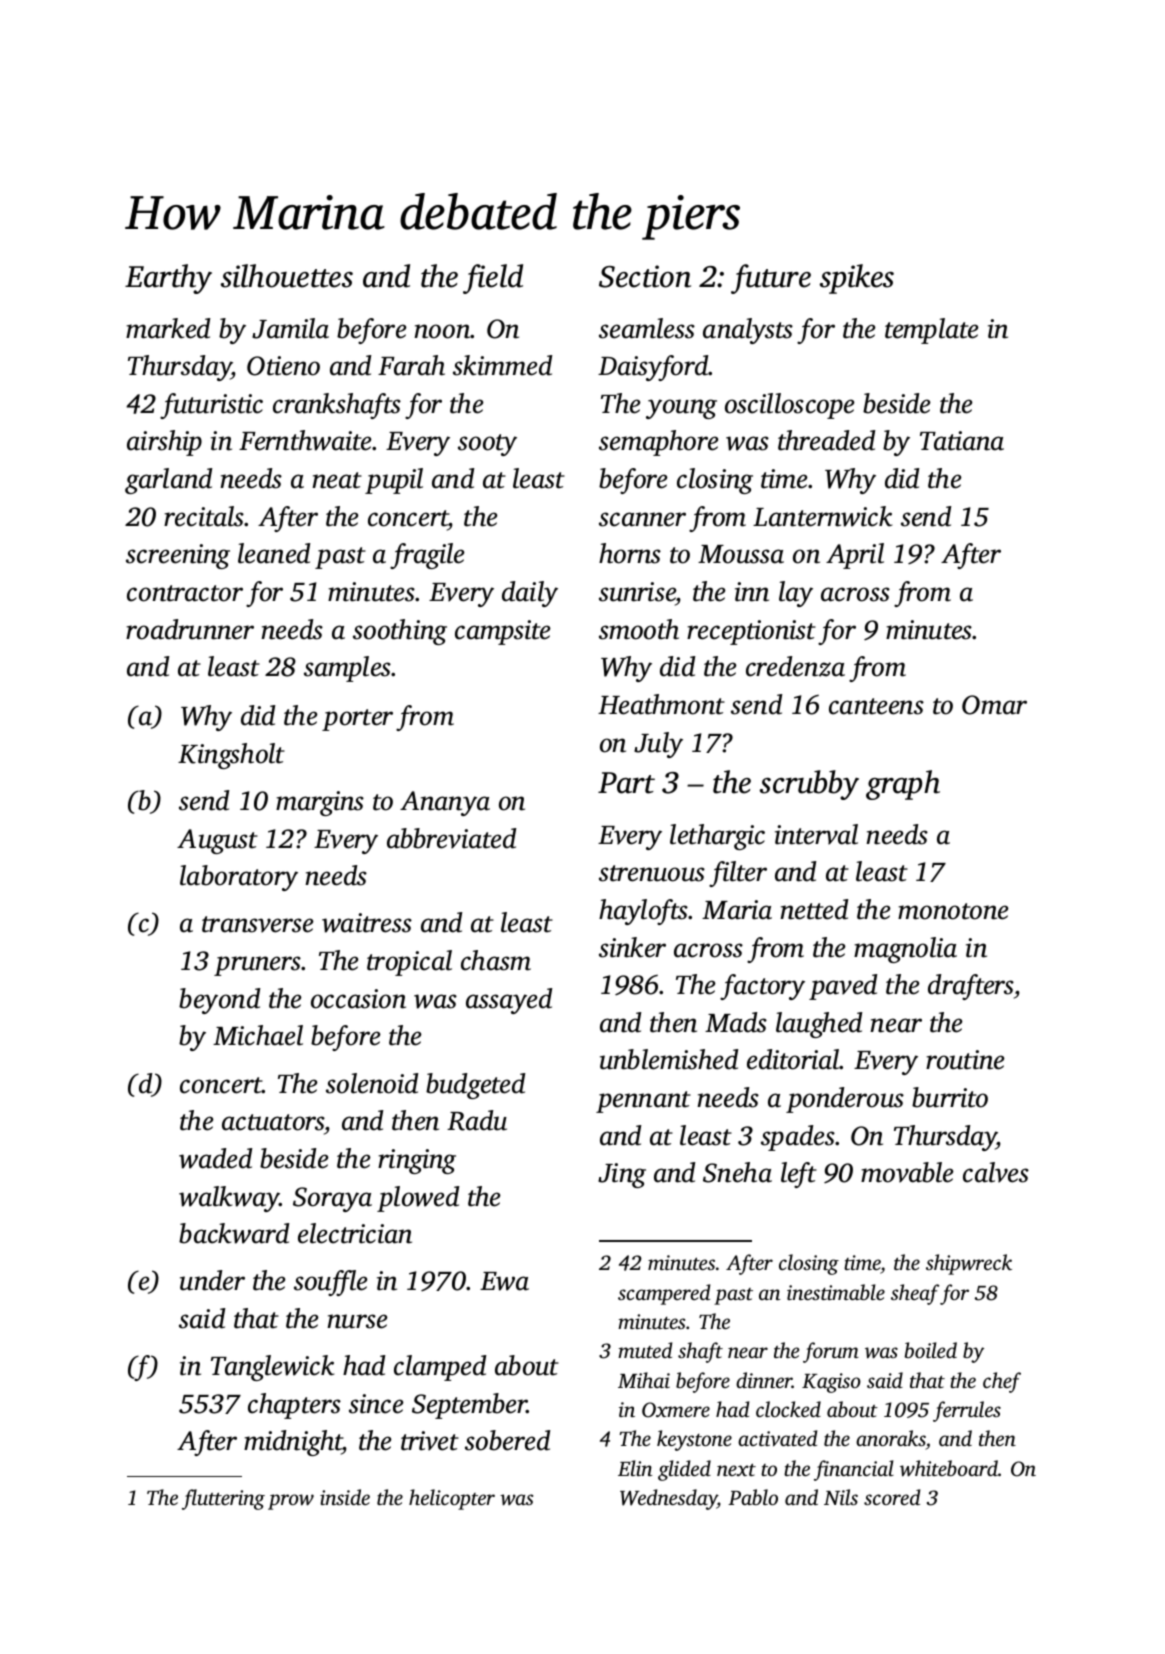 This screenshot has height=1654, width=1165. What do you see at coordinates (185, 593) in the screenshot?
I see `contractor` at bounding box center [185, 593].
